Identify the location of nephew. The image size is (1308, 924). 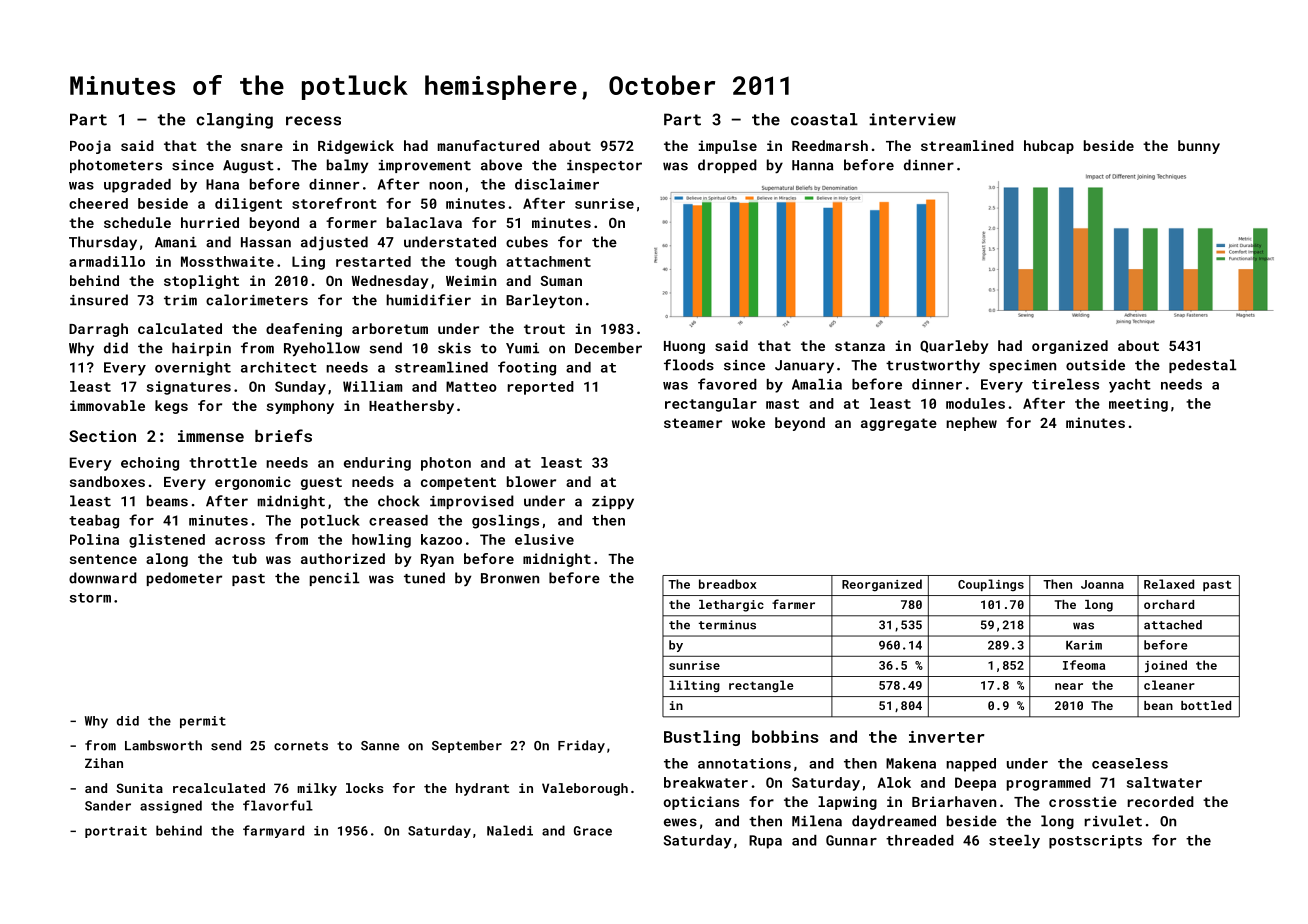
(971, 424).
